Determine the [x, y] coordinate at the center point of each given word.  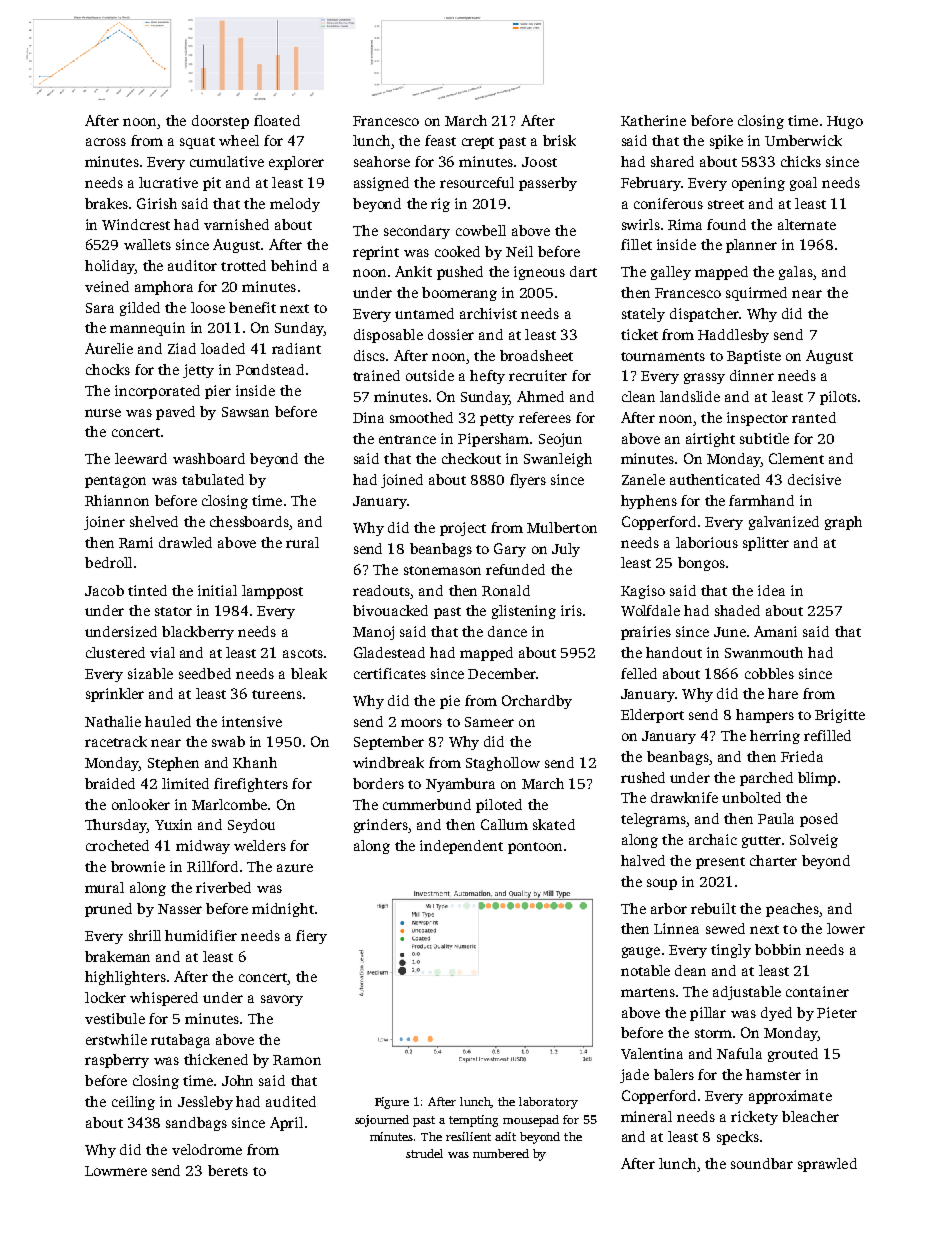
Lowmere [116, 1171]
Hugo [845, 122]
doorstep [220, 122]
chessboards [249, 521]
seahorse [382, 161]
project [463, 529]
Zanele [643, 479]
